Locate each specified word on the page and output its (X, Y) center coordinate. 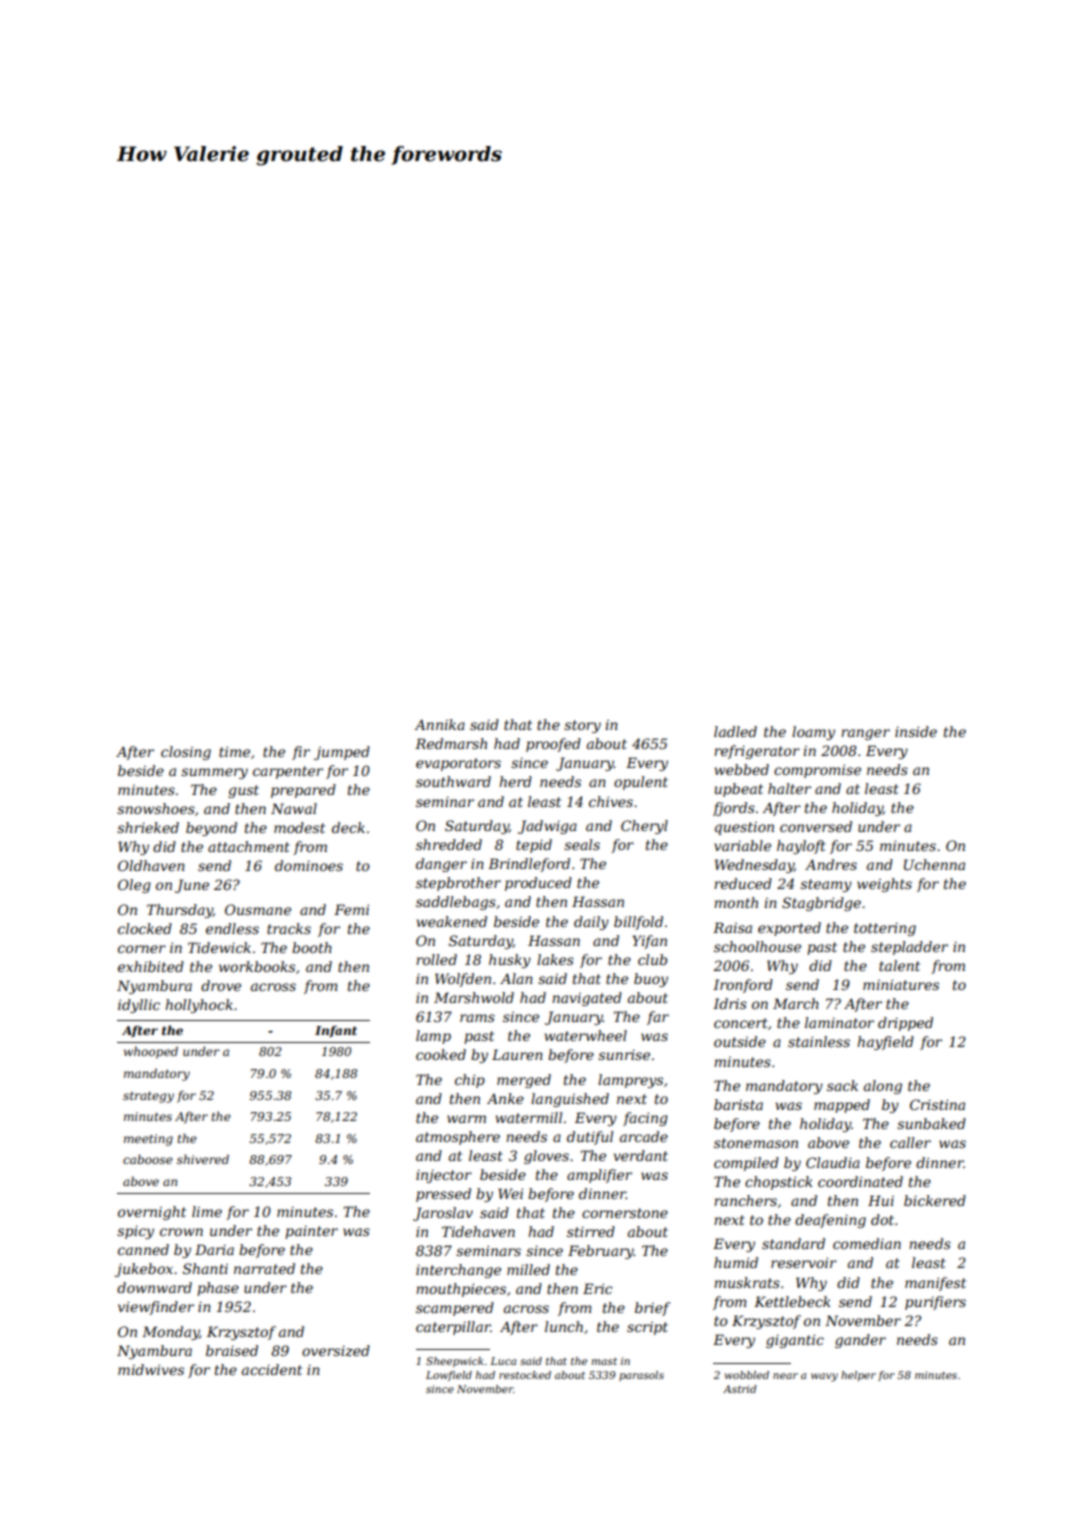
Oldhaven (151, 865)
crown (181, 1232)
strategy (148, 1097)
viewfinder (156, 1308)
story (582, 726)
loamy (813, 733)
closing (186, 753)
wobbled (747, 1375)
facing (645, 1119)
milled (528, 1269)
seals (582, 844)
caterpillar (453, 1328)
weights (884, 885)
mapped (842, 1106)
